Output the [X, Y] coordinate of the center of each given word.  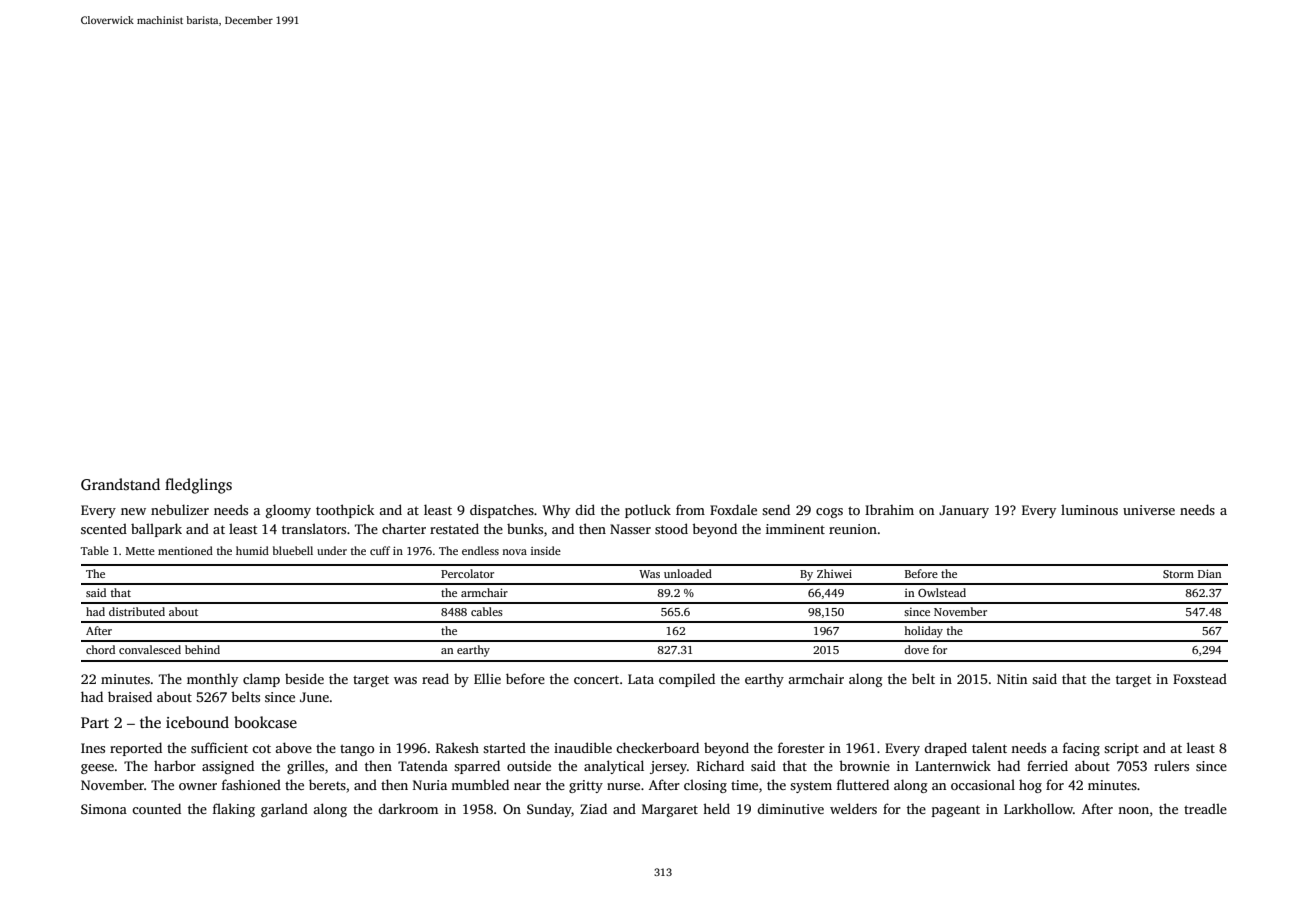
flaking [234, 810]
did [585, 509]
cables [487, 611]
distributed [137, 611]
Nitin [1012, 679]
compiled [687, 680]
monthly [212, 680]
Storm [1178, 574]
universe [1149, 510]
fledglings [198, 486]
